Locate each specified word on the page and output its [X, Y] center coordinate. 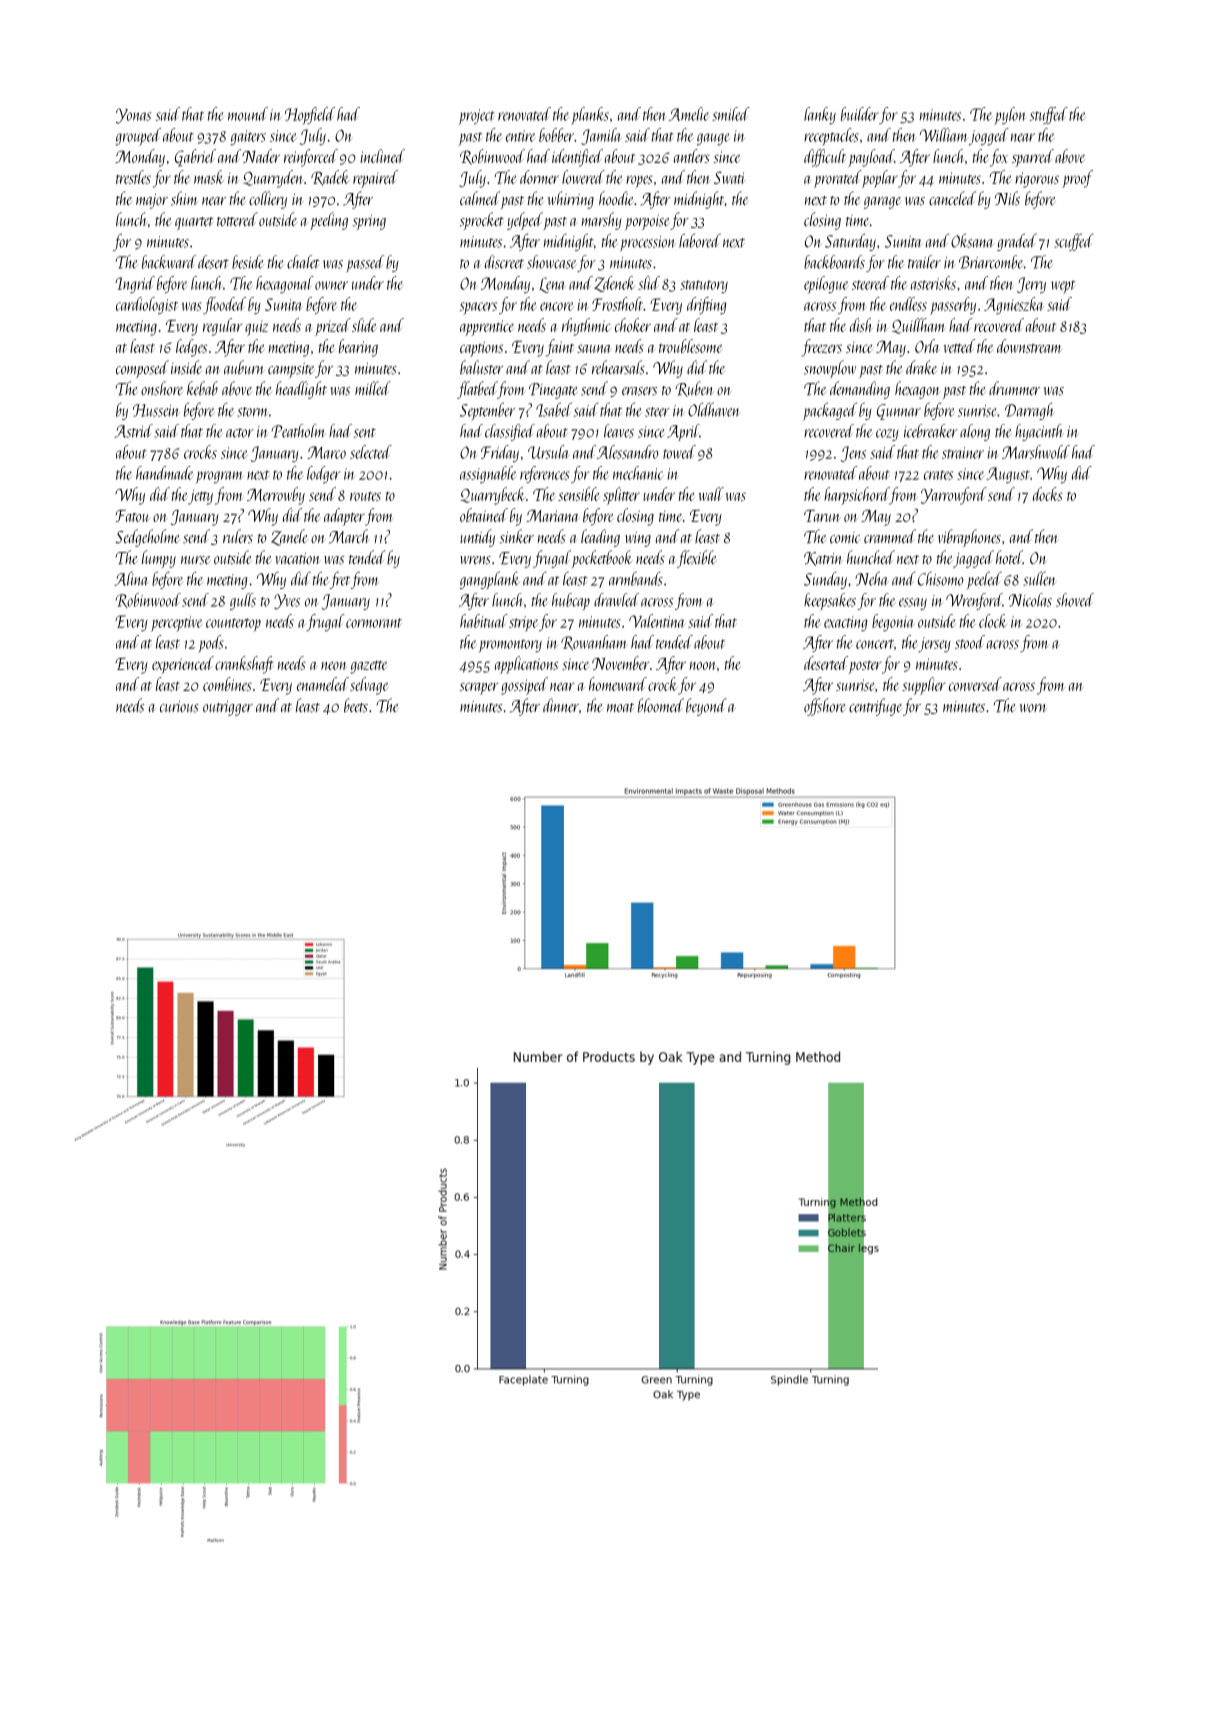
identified [577, 158]
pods [211, 644]
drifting [706, 305]
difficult [825, 158]
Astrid [133, 431]
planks [590, 116]
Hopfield [310, 116]
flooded [224, 305]
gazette [369, 667]
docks [1048, 494]
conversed [975, 684]
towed [679, 452]
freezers [821, 348]
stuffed [1049, 115]
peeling [329, 221]
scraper [479, 688]
